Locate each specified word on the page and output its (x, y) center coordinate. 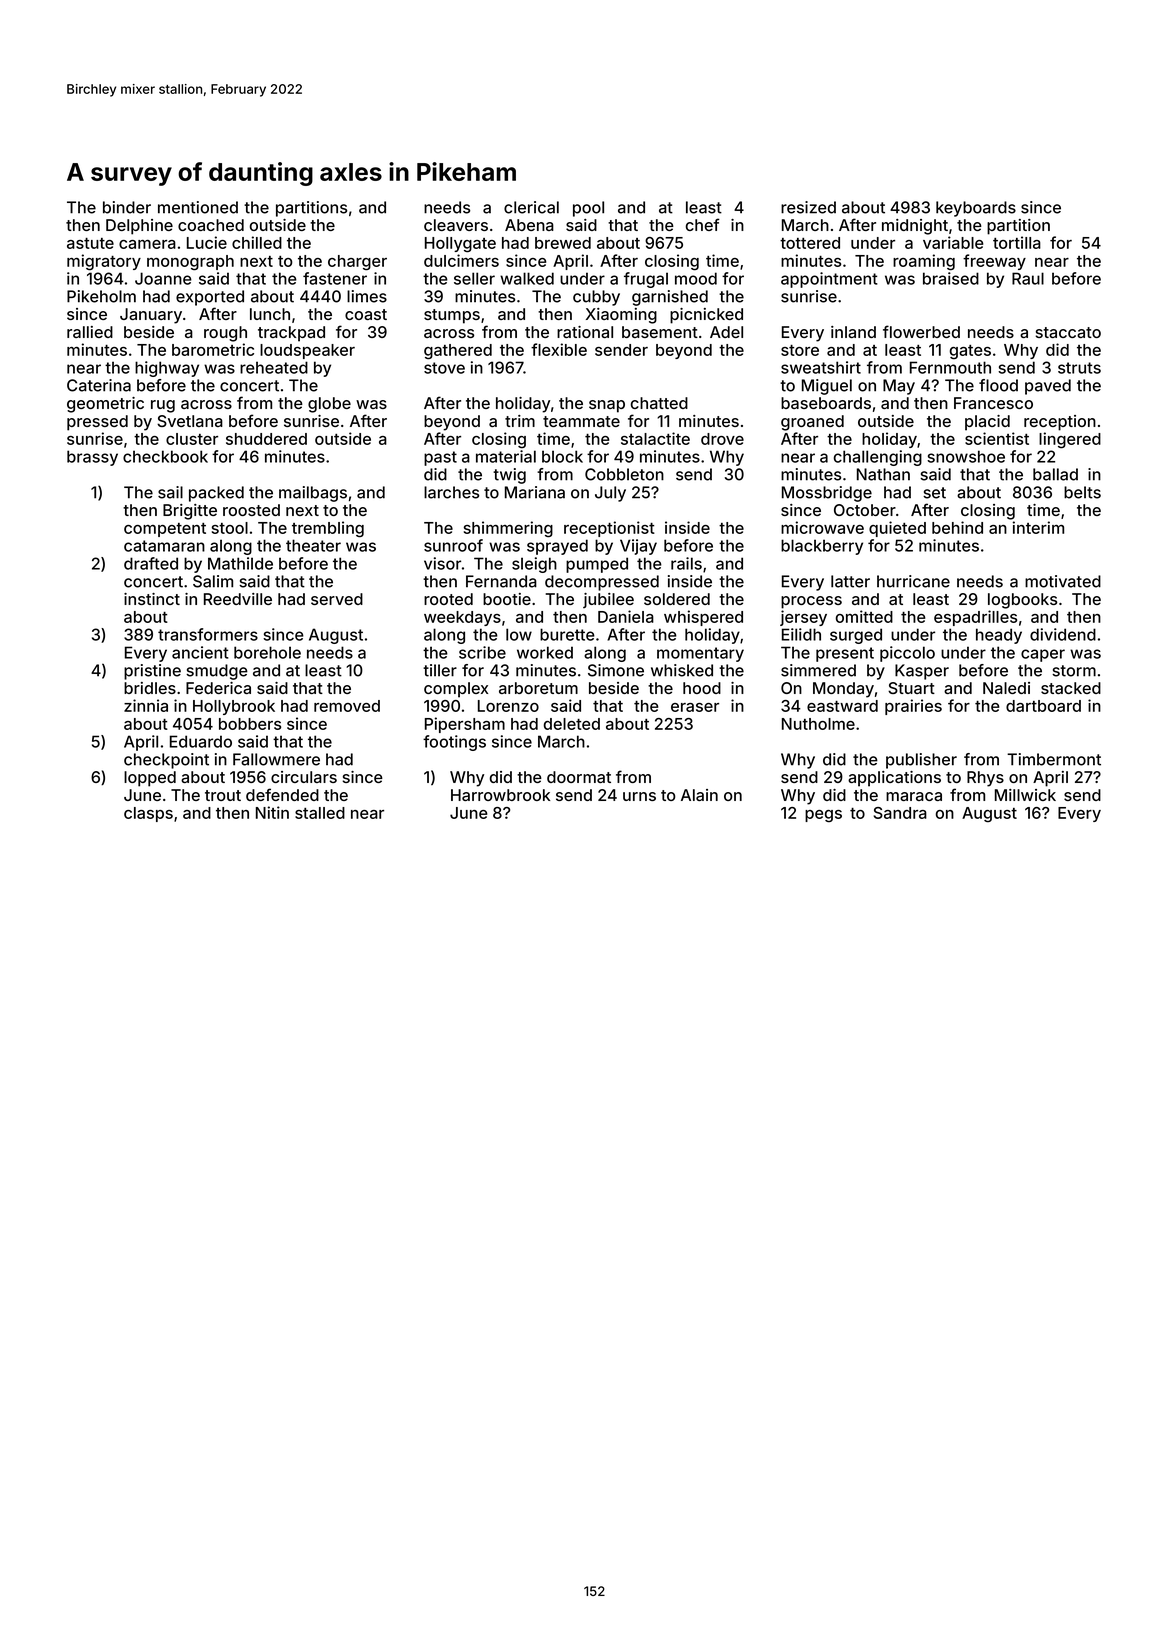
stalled (320, 813)
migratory (104, 262)
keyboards (976, 209)
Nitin (272, 812)
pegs (823, 816)
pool (588, 209)
